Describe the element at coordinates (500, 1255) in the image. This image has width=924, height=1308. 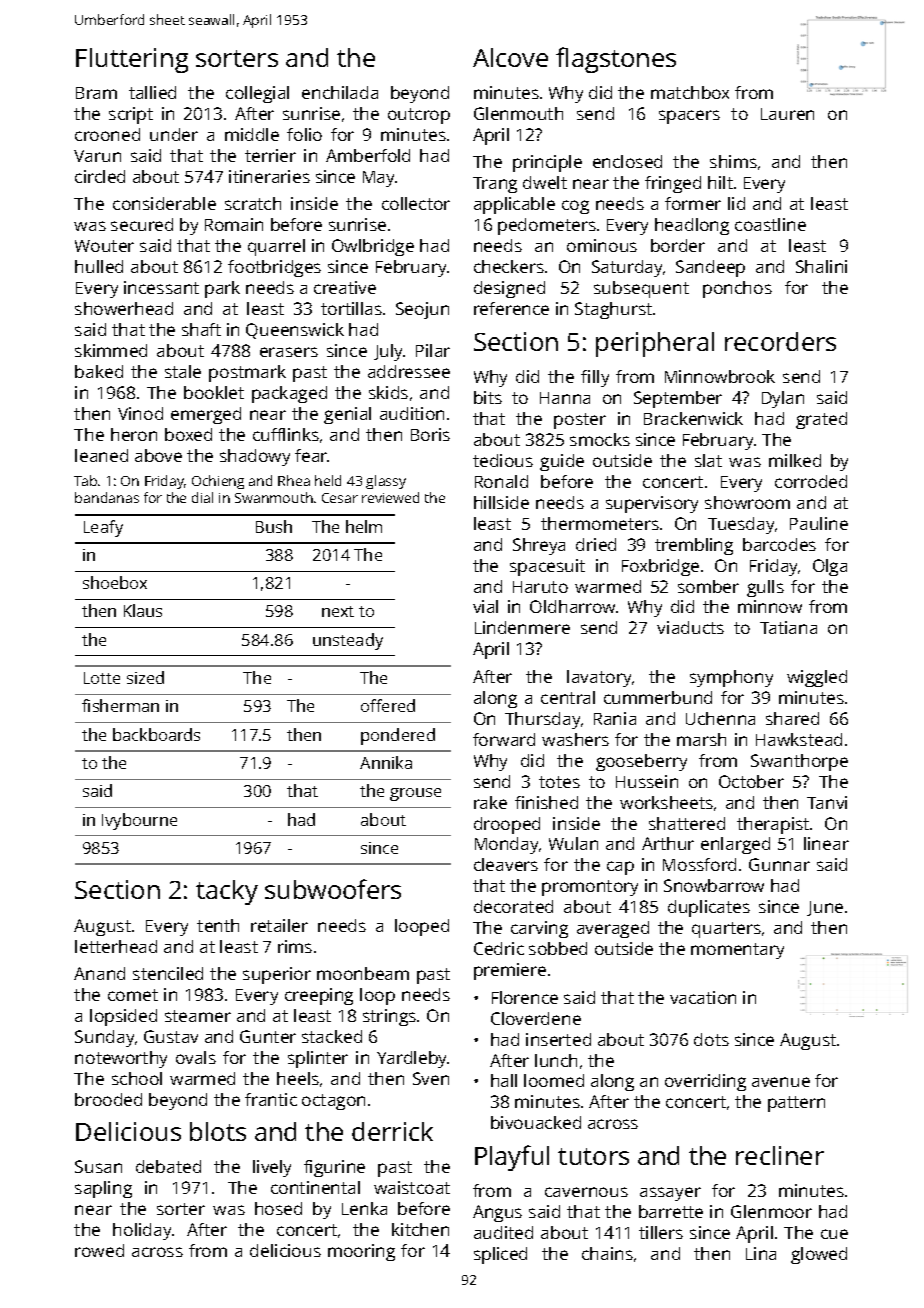
I see `spliced` at that location.
